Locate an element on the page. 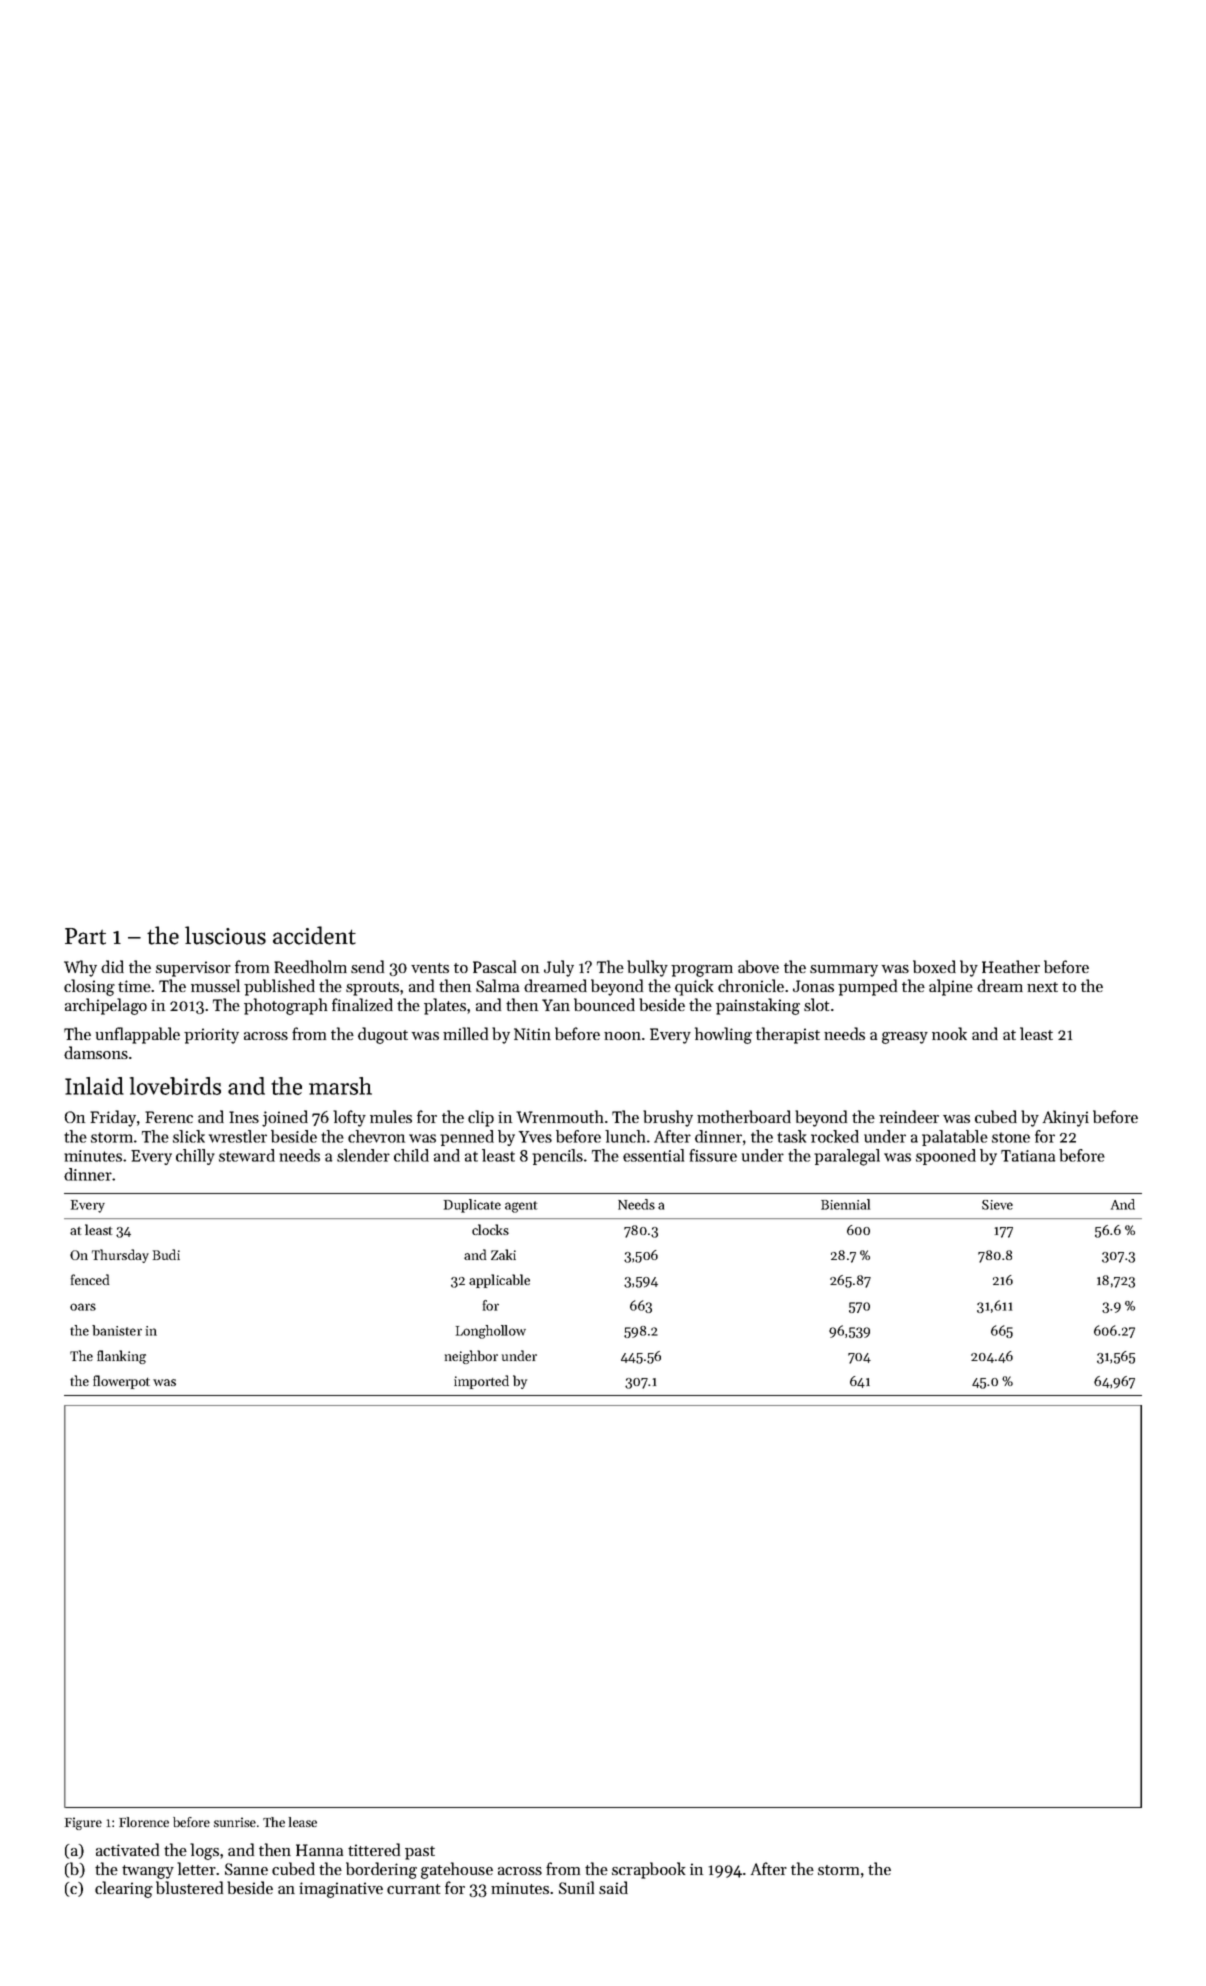 Image resolution: width=1206 pixels, height=1986 pixels. flowerpot is located at coordinates (121, 1382).
